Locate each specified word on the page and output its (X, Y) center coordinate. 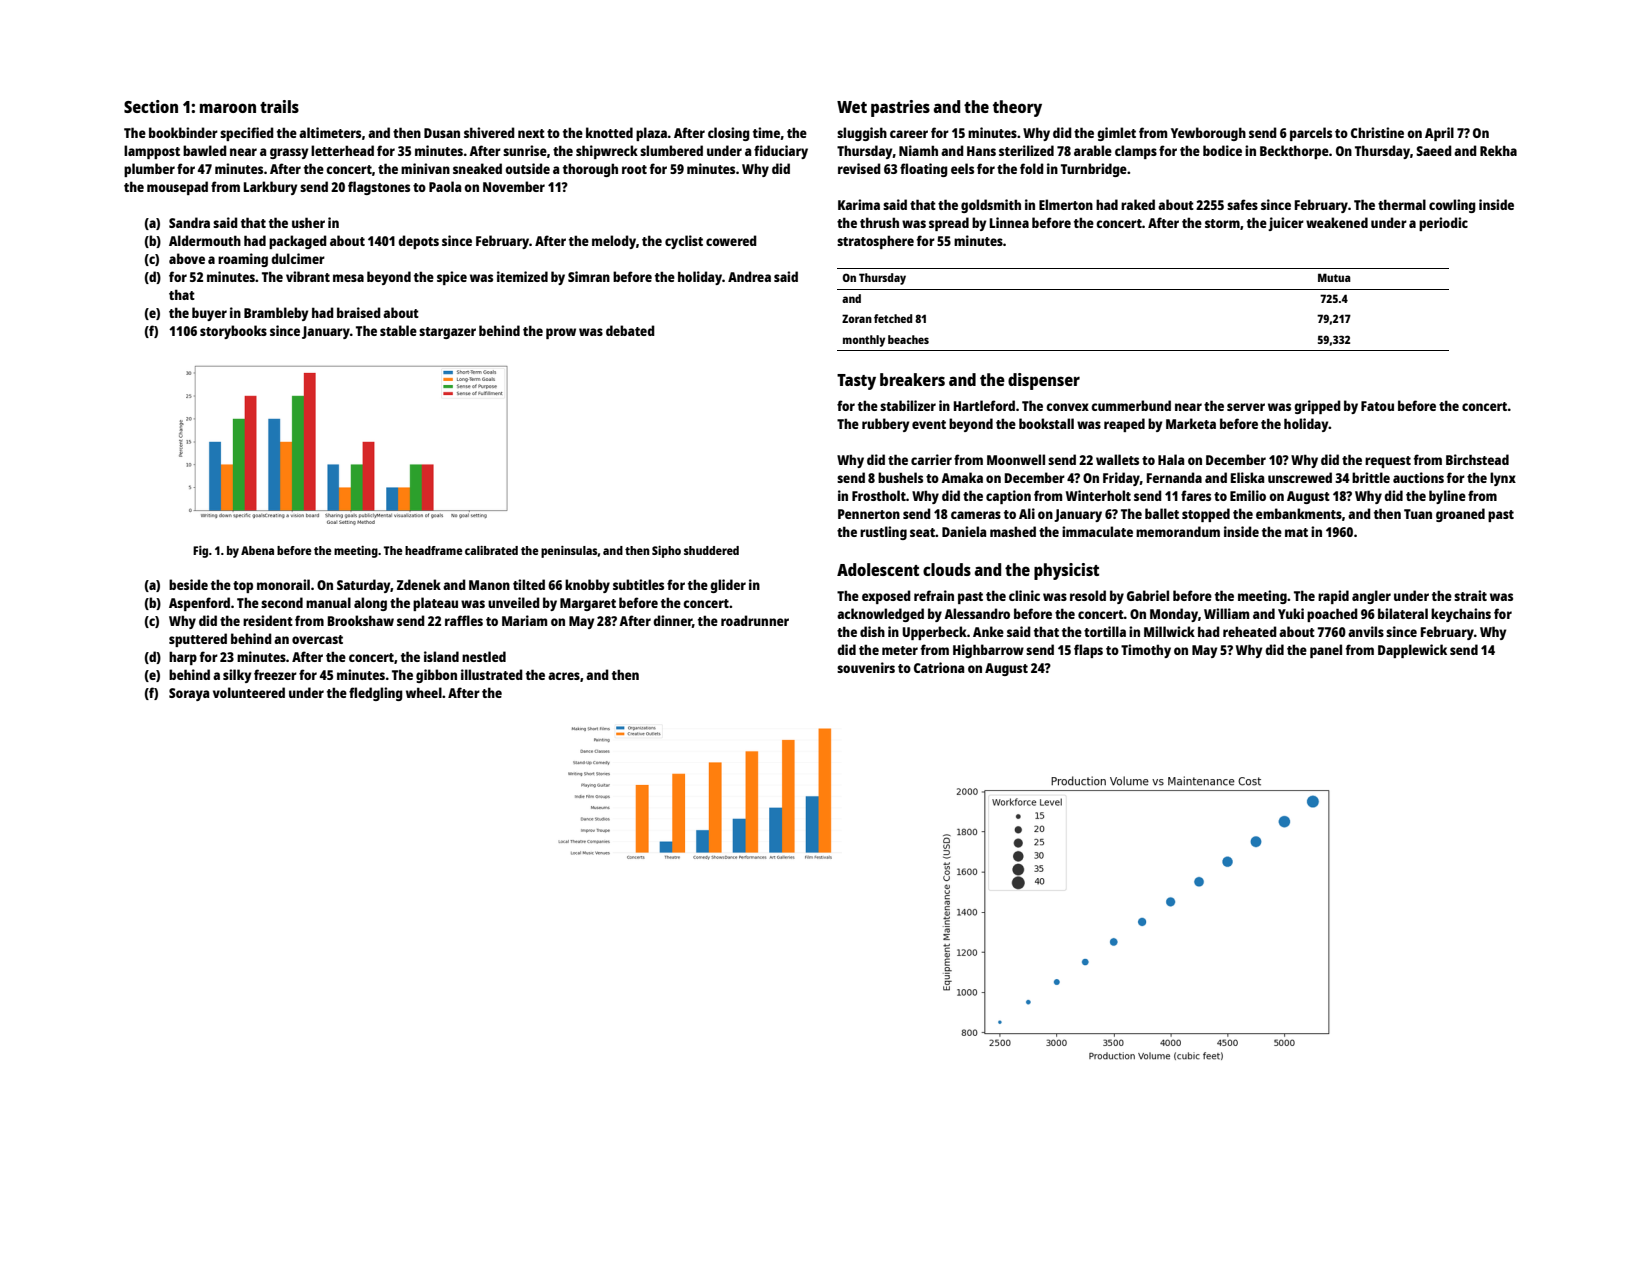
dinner (672, 620)
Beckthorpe (1294, 152)
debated (630, 330)
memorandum (1178, 531)
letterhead (342, 150)
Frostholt (879, 495)
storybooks (233, 332)
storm (1222, 223)
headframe (434, 550)
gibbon (436, 676)
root (634, 169)
